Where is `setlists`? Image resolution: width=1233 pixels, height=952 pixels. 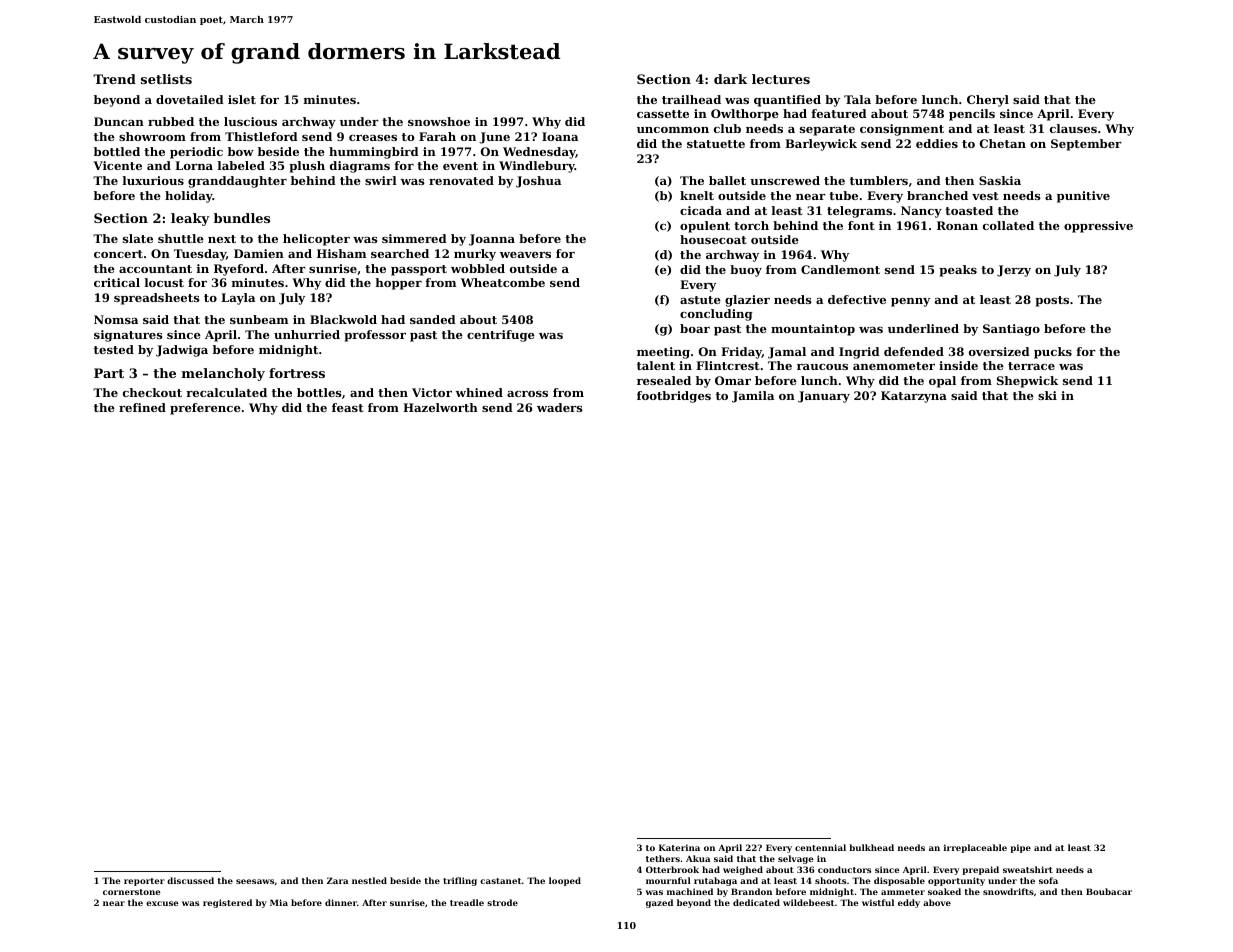
setlists is located at coordinates (166, 79).
